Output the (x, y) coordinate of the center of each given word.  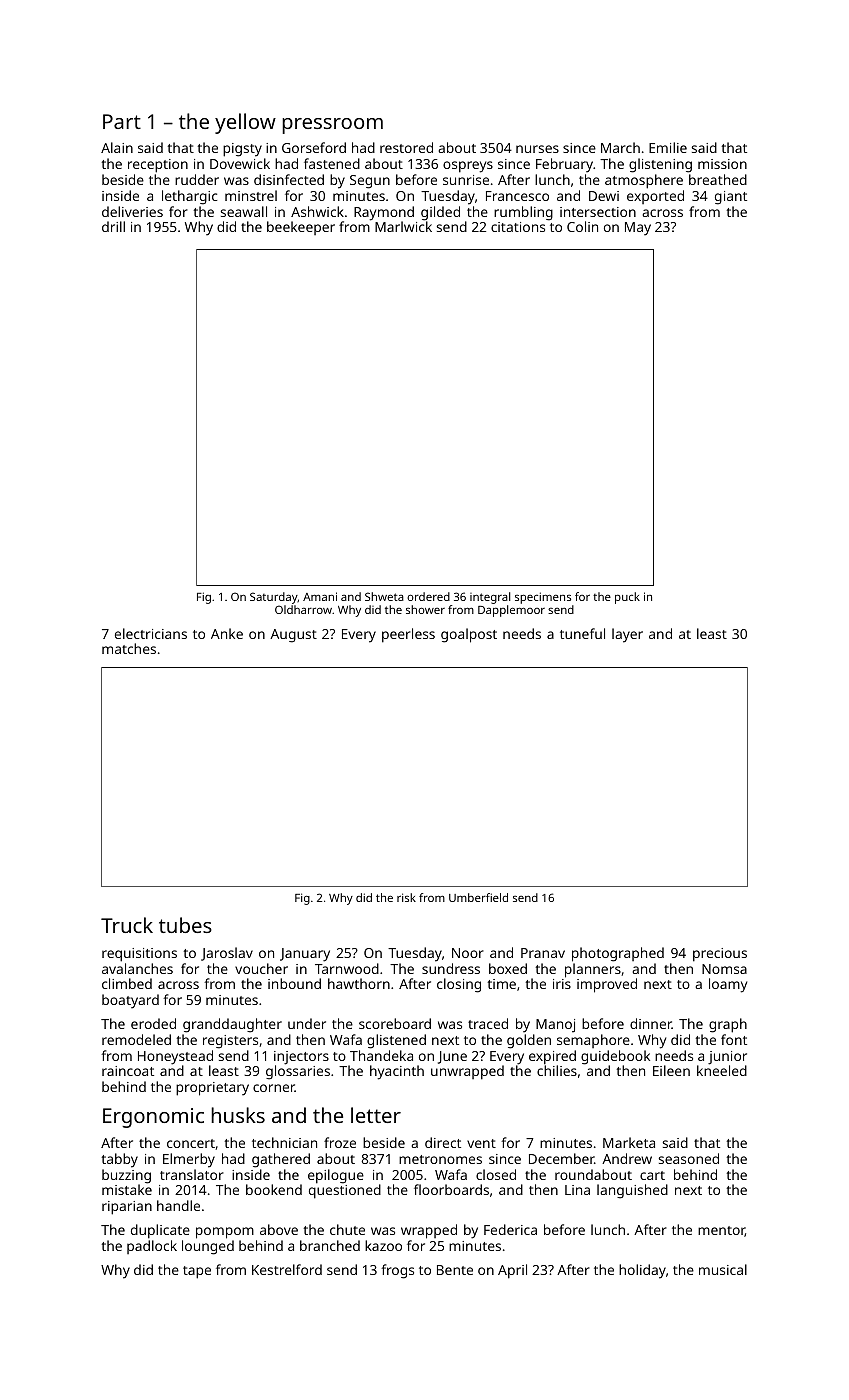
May (638, 229)
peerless (408, 635)
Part (122, 121)
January (305, 955)
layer (627, 635)
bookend (274, 1189)
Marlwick (403, 226)
